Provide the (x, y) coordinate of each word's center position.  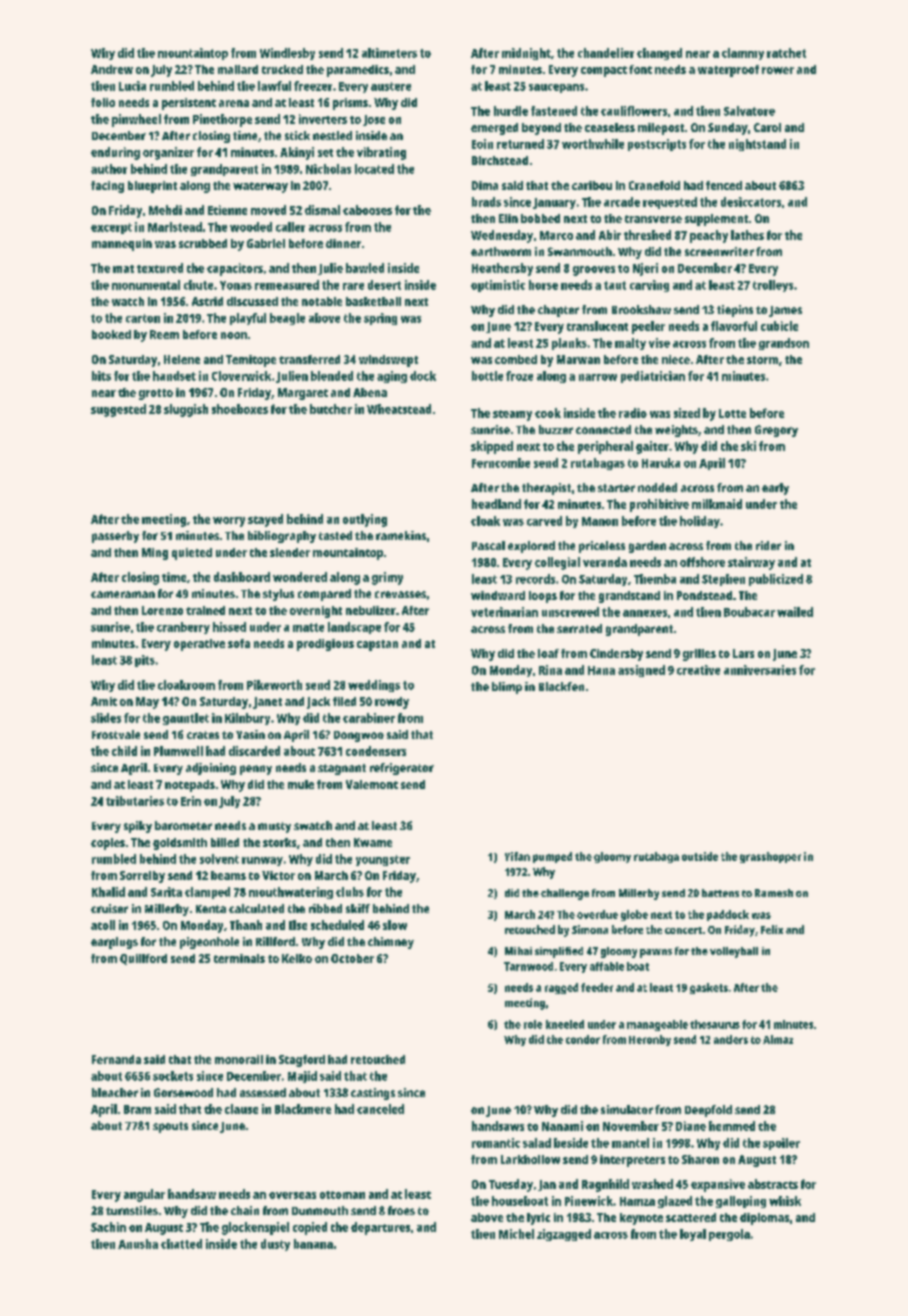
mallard (238, 69)
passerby (115, 537)
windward (498, 595)
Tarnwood (528, 966)
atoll (103, 925)
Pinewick (589, 1201)
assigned (641, 671)
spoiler (781, 1144)
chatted (181, 1244)
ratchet (786, 53)
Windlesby (287, 54)
